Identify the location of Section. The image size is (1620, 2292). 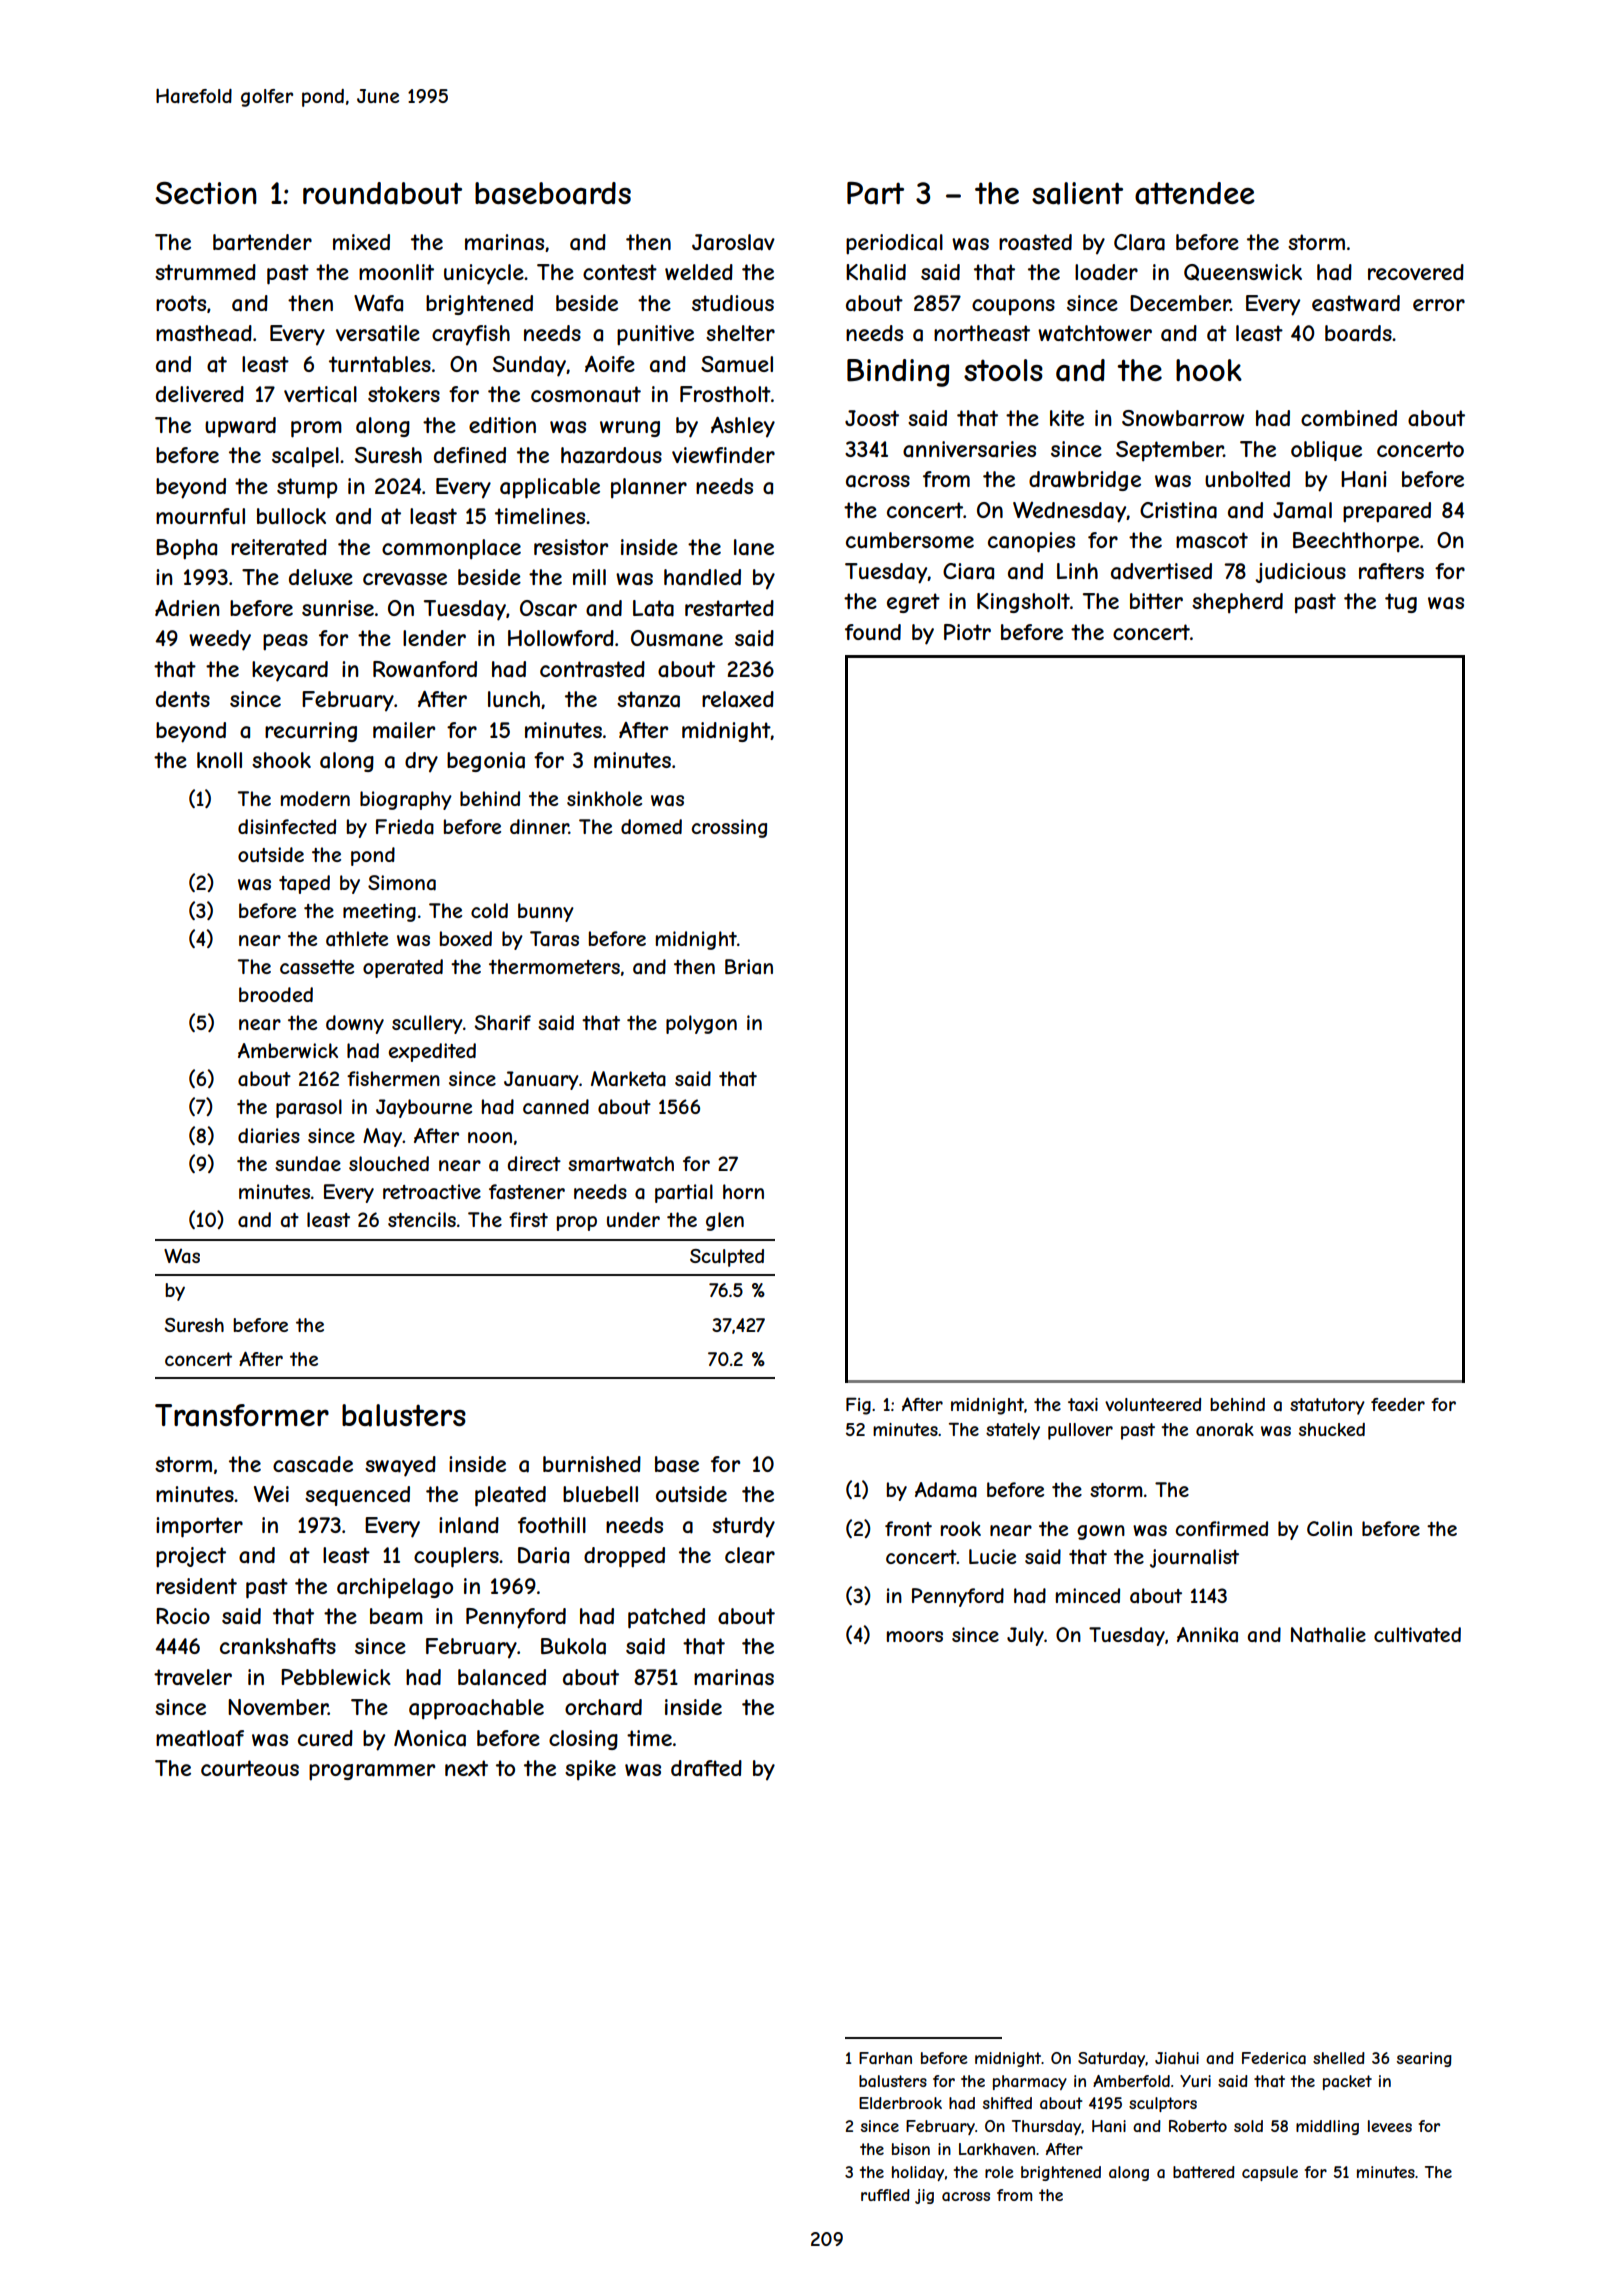
(206, 193).
